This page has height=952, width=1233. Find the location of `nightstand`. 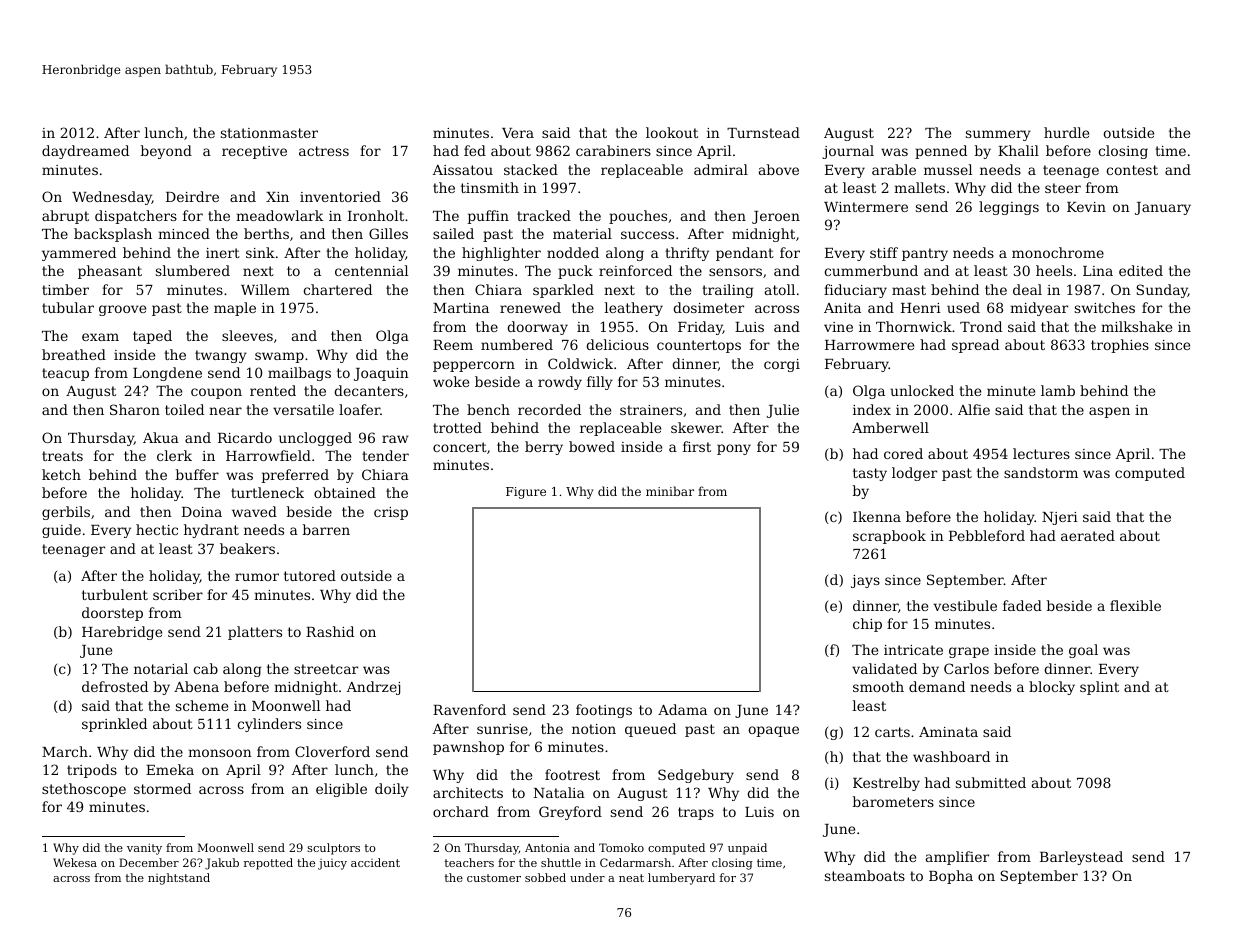

nightstand is located at coordinates (179, 879).
